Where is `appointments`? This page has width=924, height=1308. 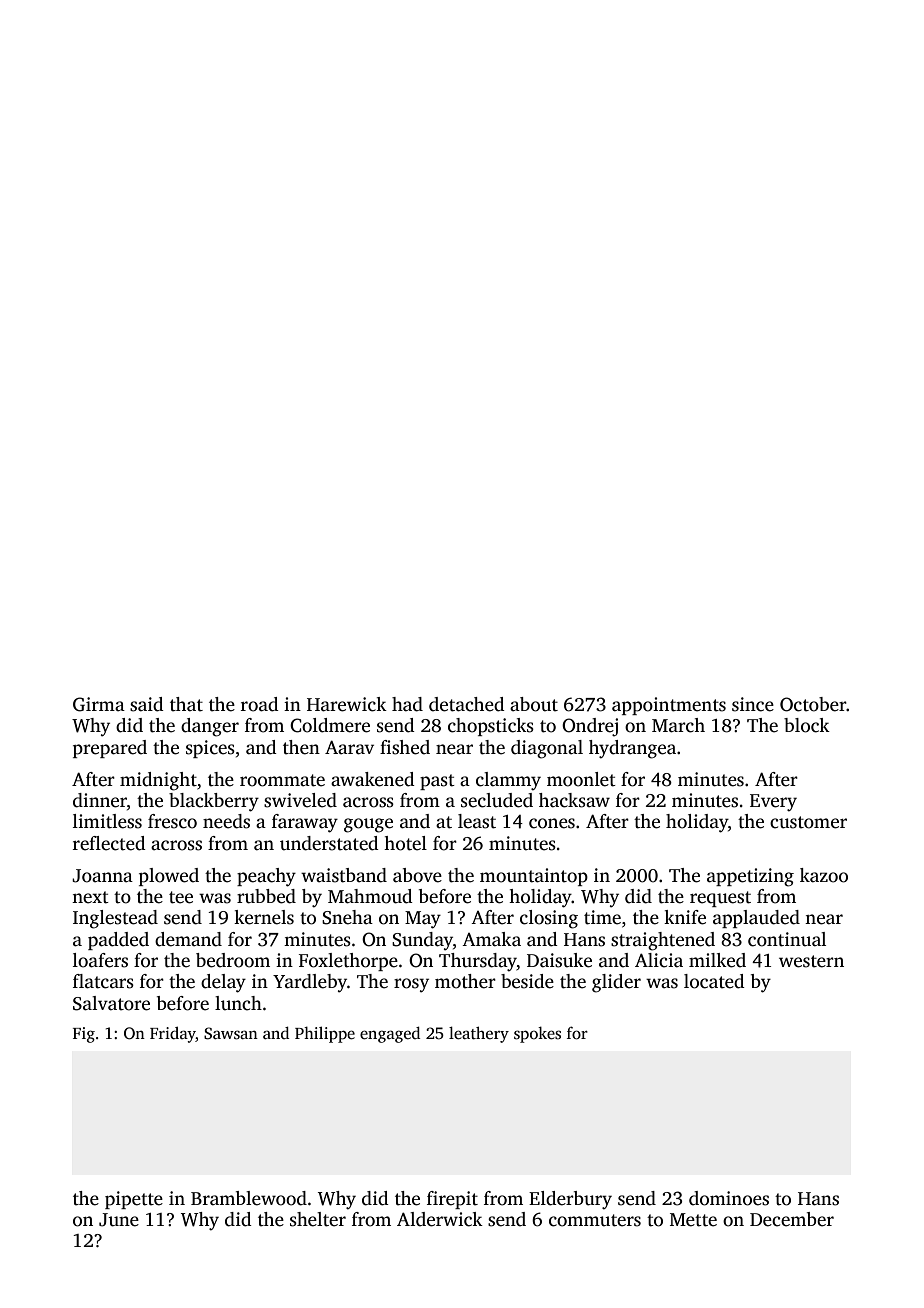 appointments is located at coordinates (669, 706).
